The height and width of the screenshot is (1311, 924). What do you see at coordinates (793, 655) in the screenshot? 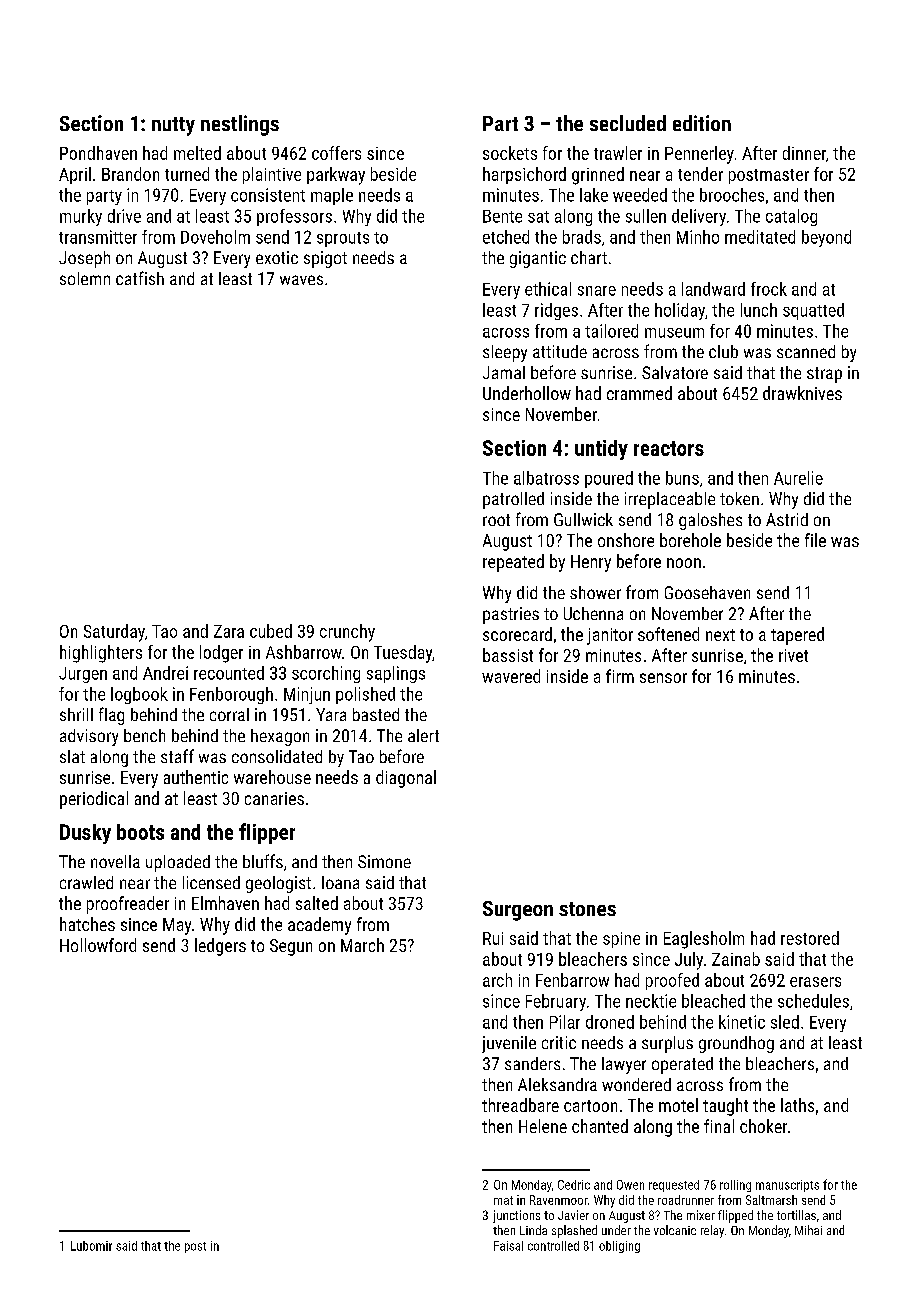
I see `rivet` at bounding box center [793, 655].
